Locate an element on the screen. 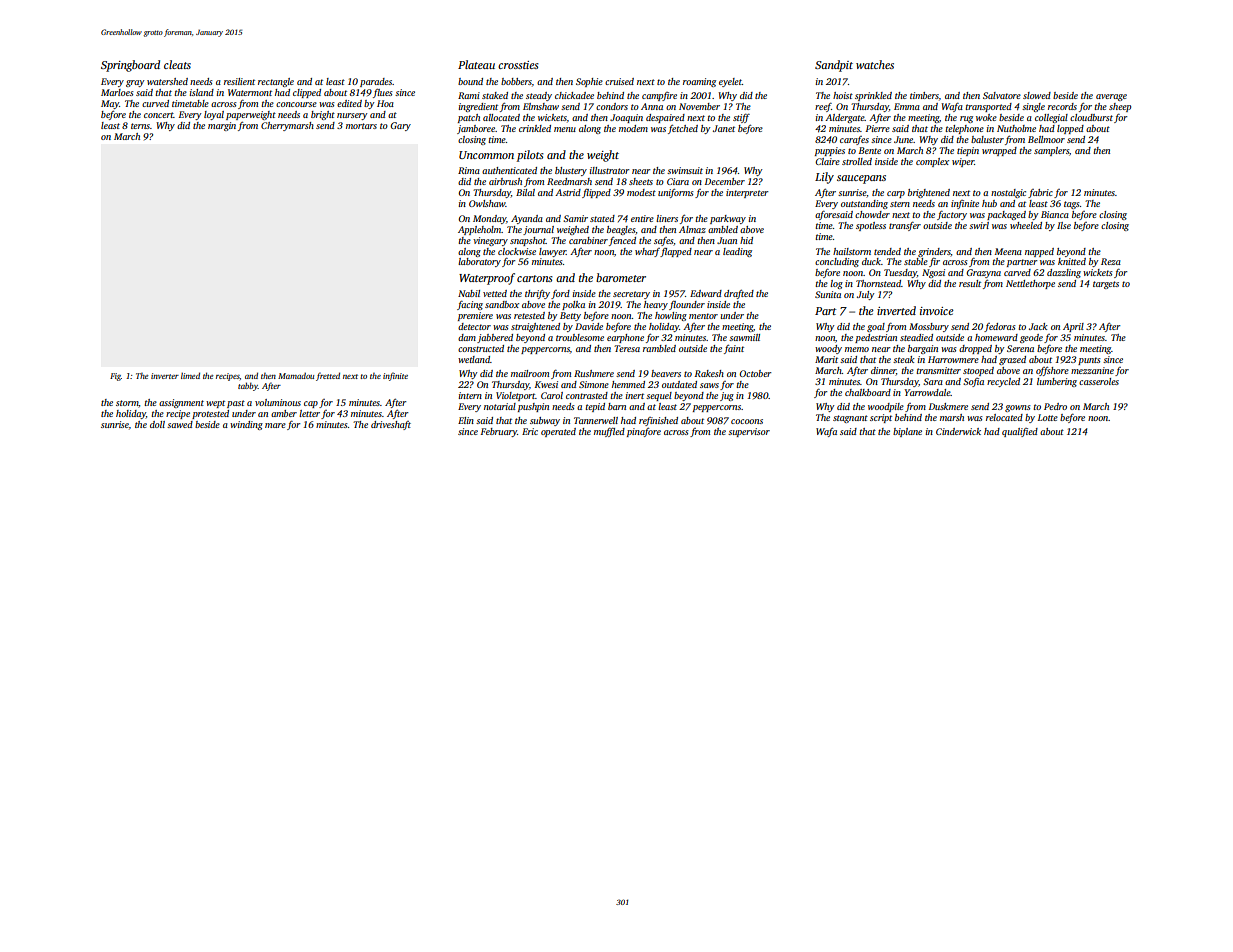 The image size is (1233, 952). doll is located at coordinates (157, 424).
